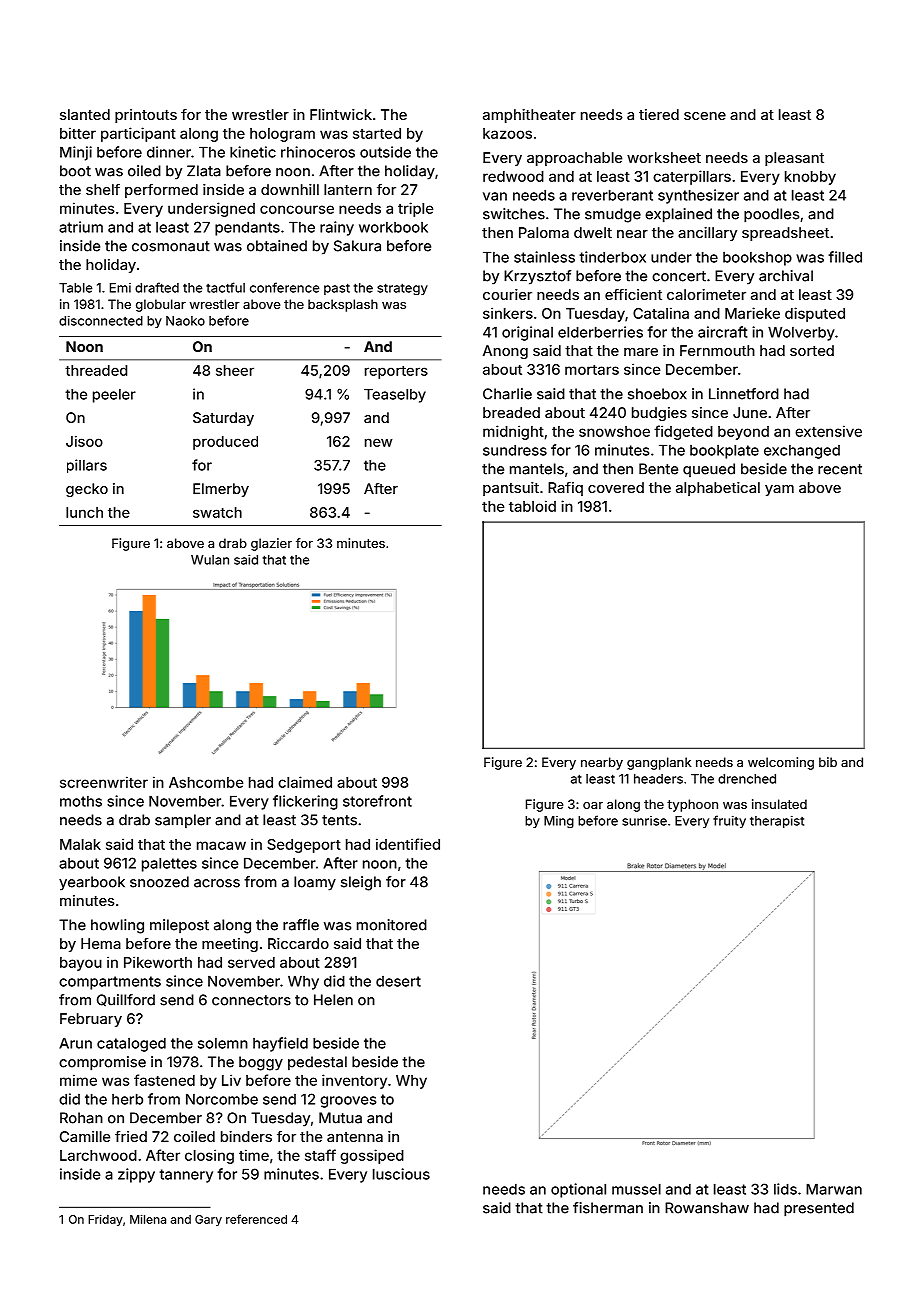  What do you see at coordinates (529, 116) in the screenshot?
I see `amphitheater` at bounding box center [529, 116].
